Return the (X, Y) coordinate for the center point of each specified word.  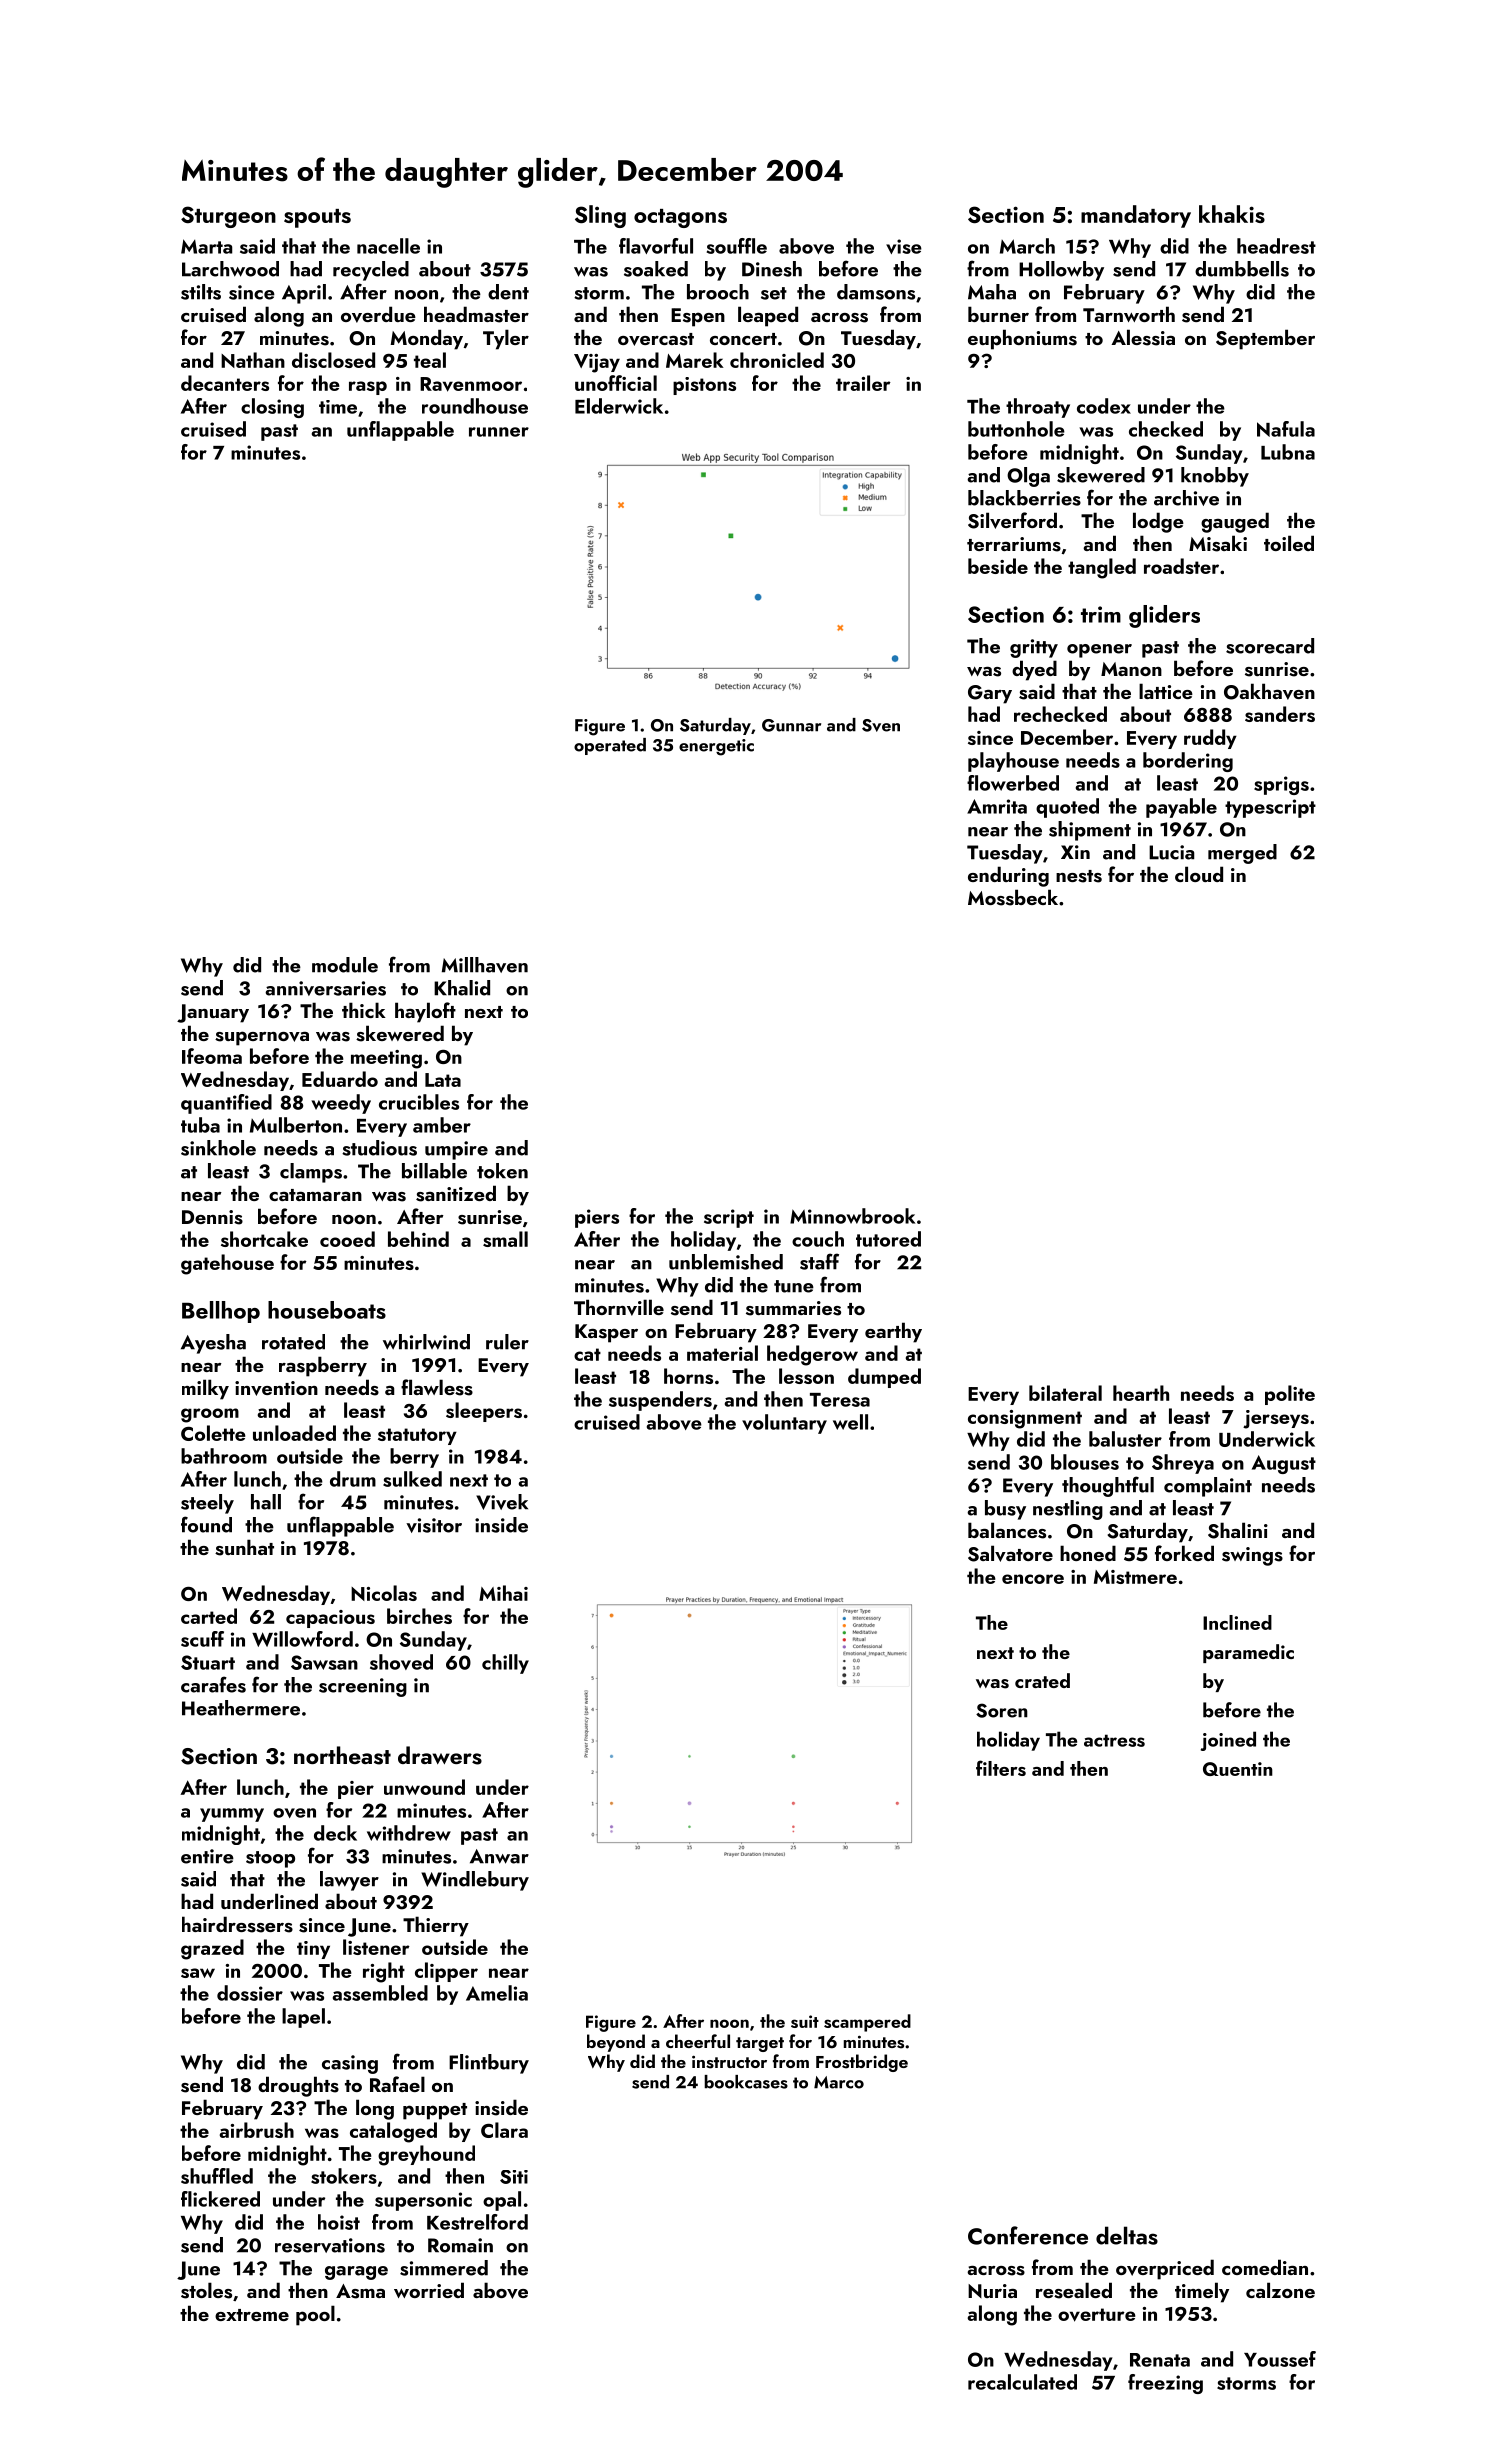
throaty (1038, 408)
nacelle (388, 246)
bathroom (224, 1456)
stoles (206, 2290)
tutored (888, 1239)
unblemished (726, 1262)
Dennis (212, 1217)
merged (1242, 854)
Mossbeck (1013, 897)
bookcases (746, 2082)
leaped (768, 316)
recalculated (1022, 2382)
